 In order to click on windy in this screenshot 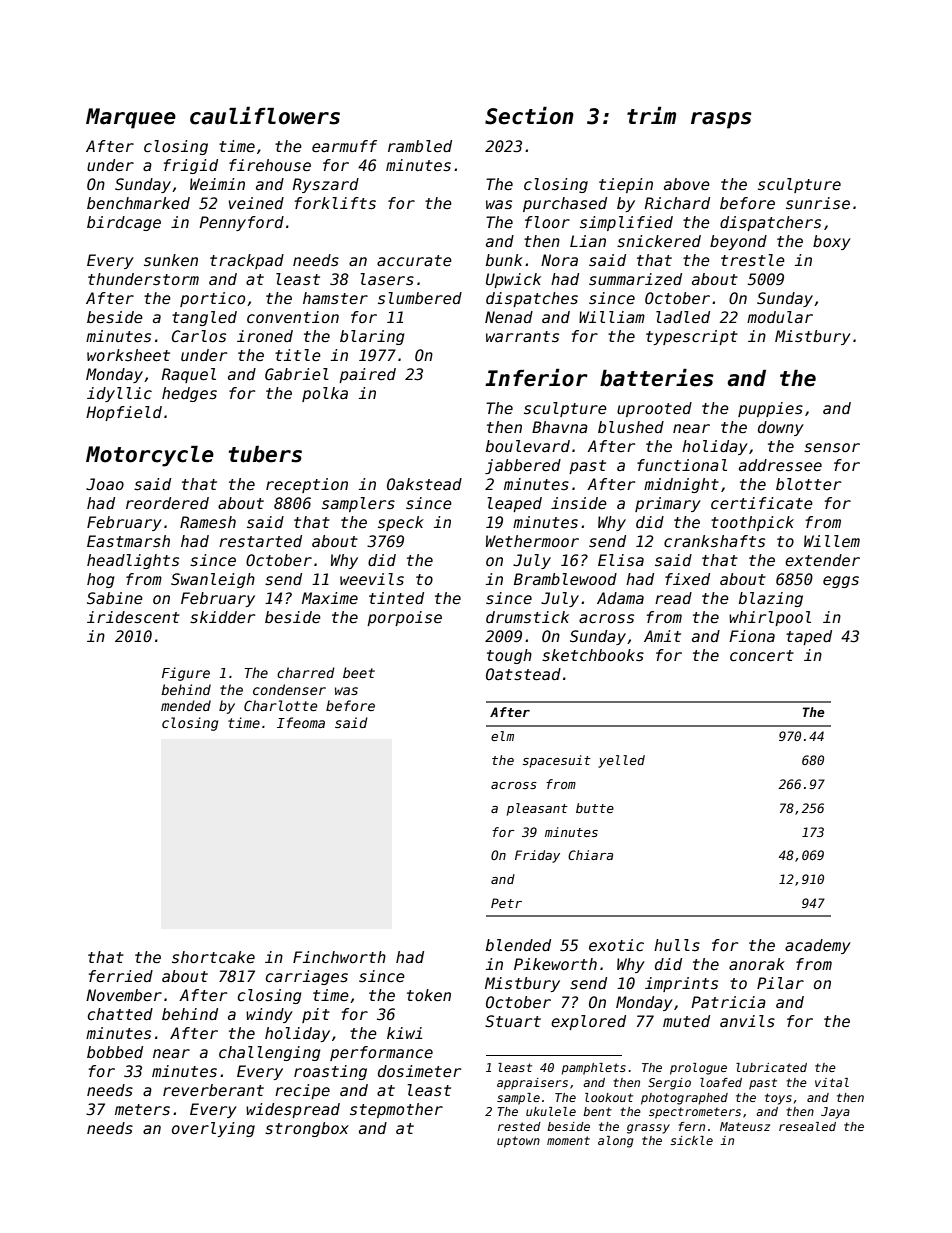, I will do `click(269, 1015)`.
